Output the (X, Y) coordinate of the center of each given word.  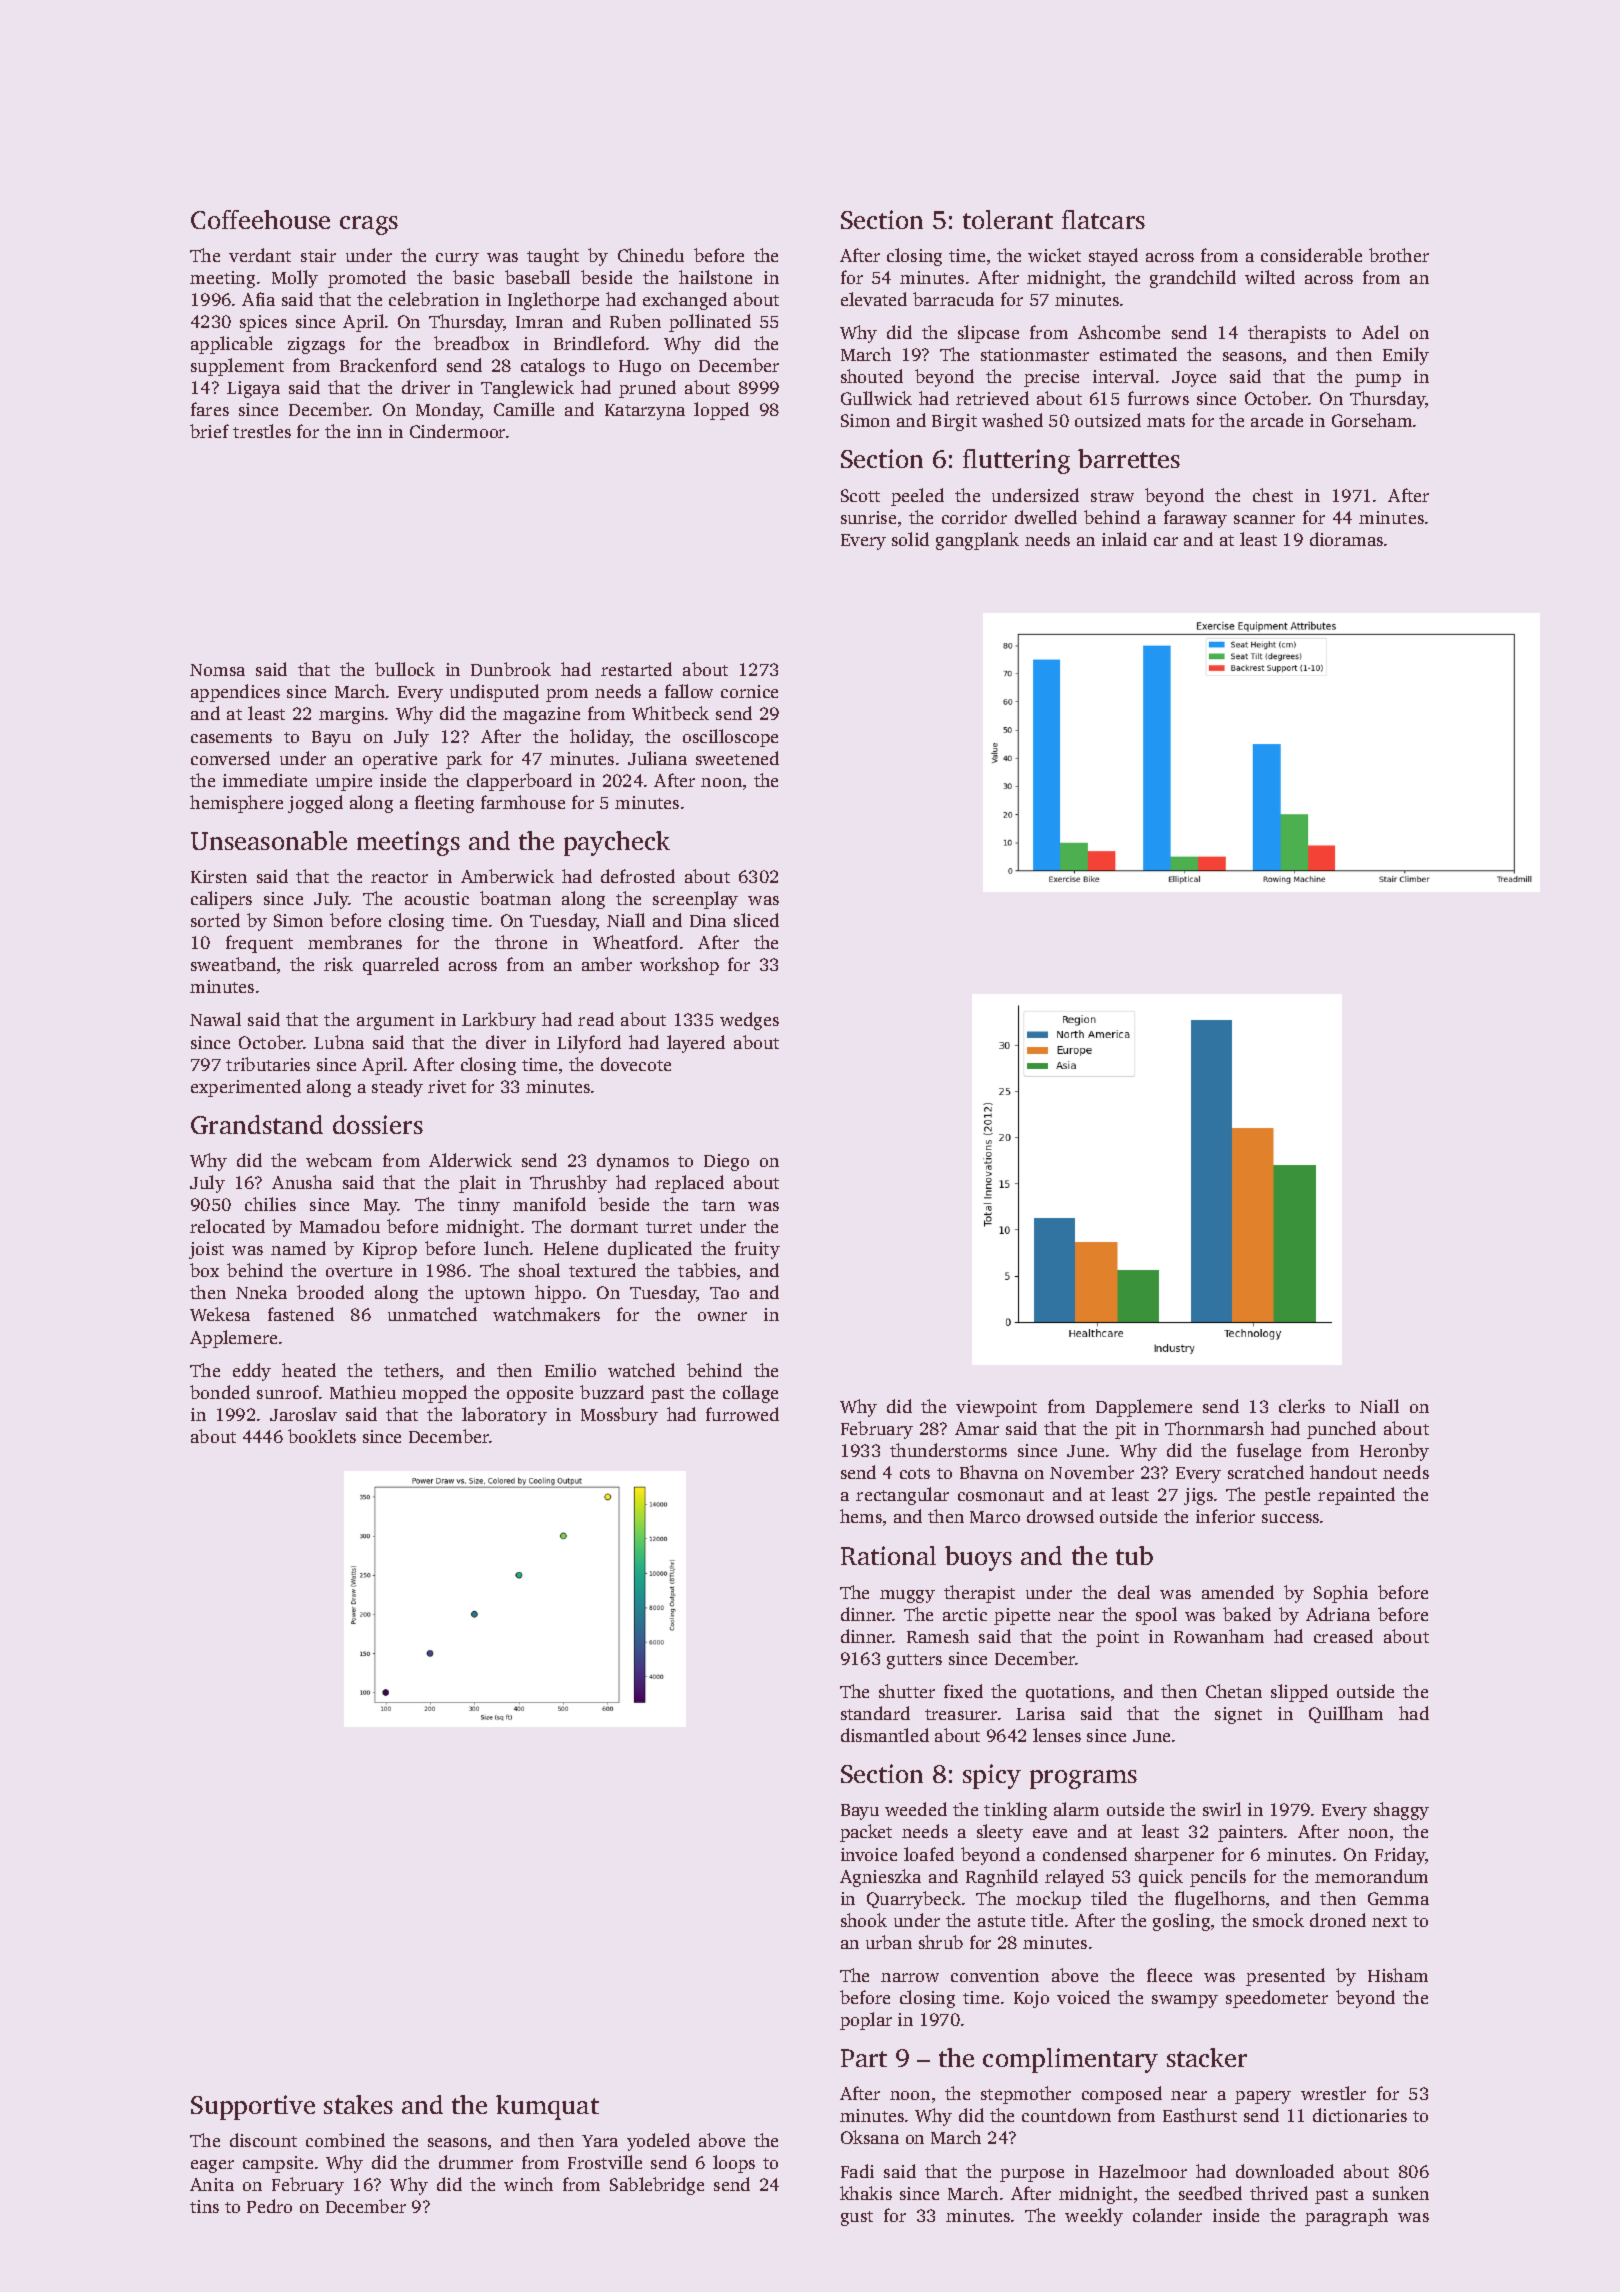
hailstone (715, 277)
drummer (476, 2162)
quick (1161, 1878)
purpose (1032, 2175)
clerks (1302, 1406)
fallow (689, 691)
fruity (757, 1250)
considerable (1311, 255)
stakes (358, 2104)
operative (400, 760)
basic (473, 277)
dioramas (1346, 539)
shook (864, 1920)
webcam (339, 1160)
